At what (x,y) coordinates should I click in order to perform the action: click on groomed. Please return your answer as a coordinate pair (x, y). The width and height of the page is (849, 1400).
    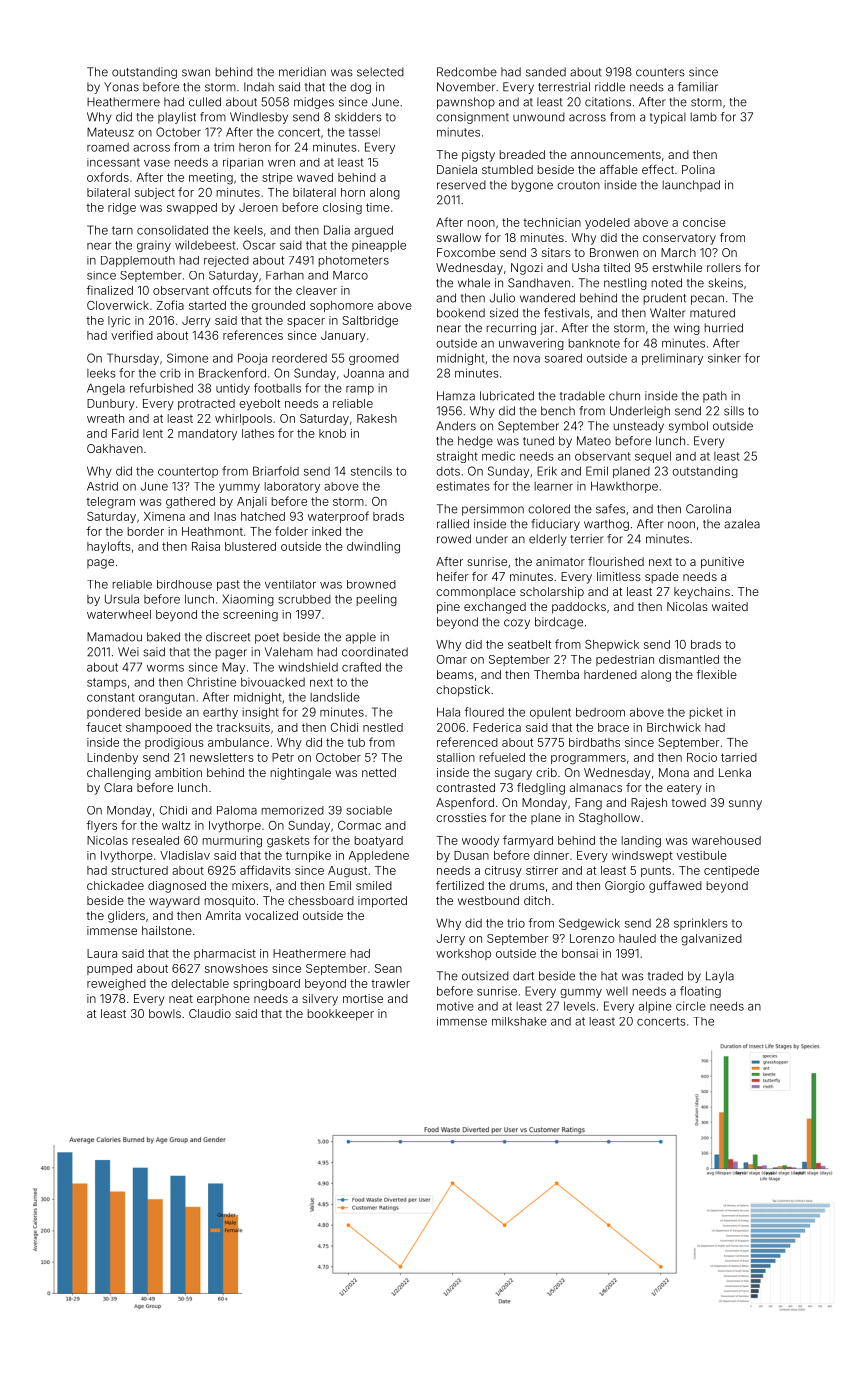
    Looking at the image, I should click on (374, 359).
